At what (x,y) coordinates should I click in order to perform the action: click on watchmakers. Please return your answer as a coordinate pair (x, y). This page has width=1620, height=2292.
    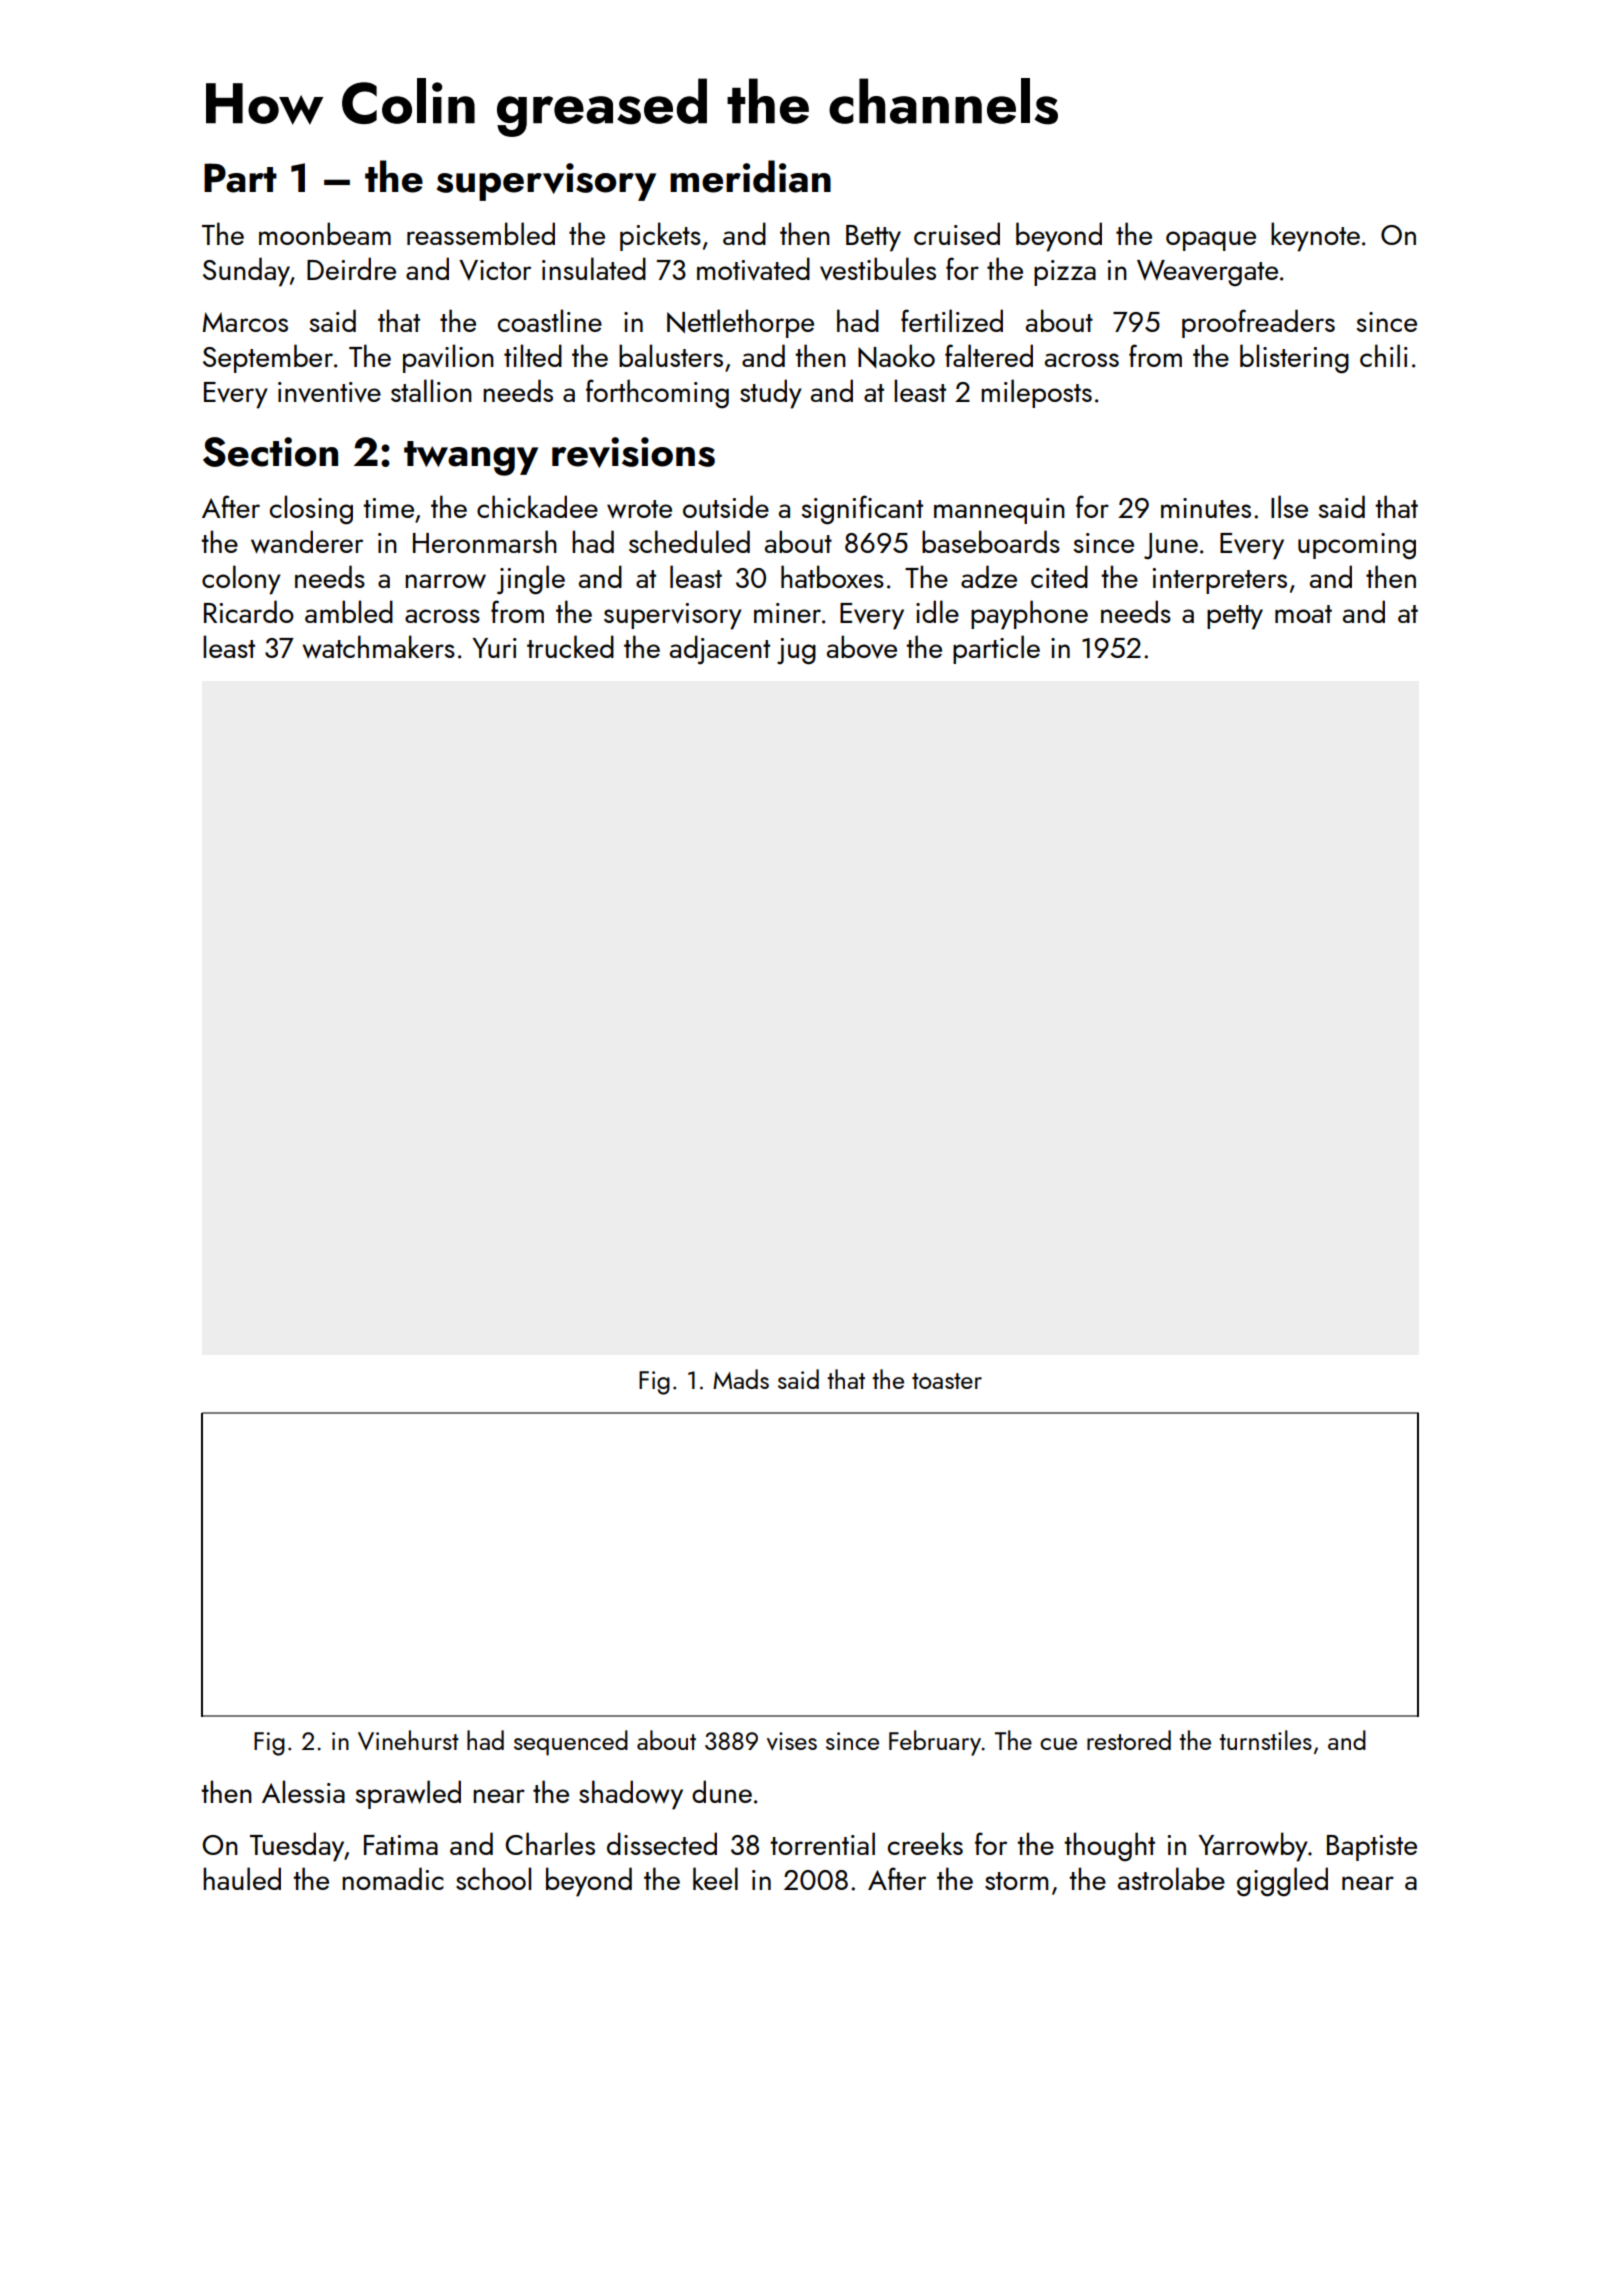
    Looking at the image, I should click on (378, 646).
